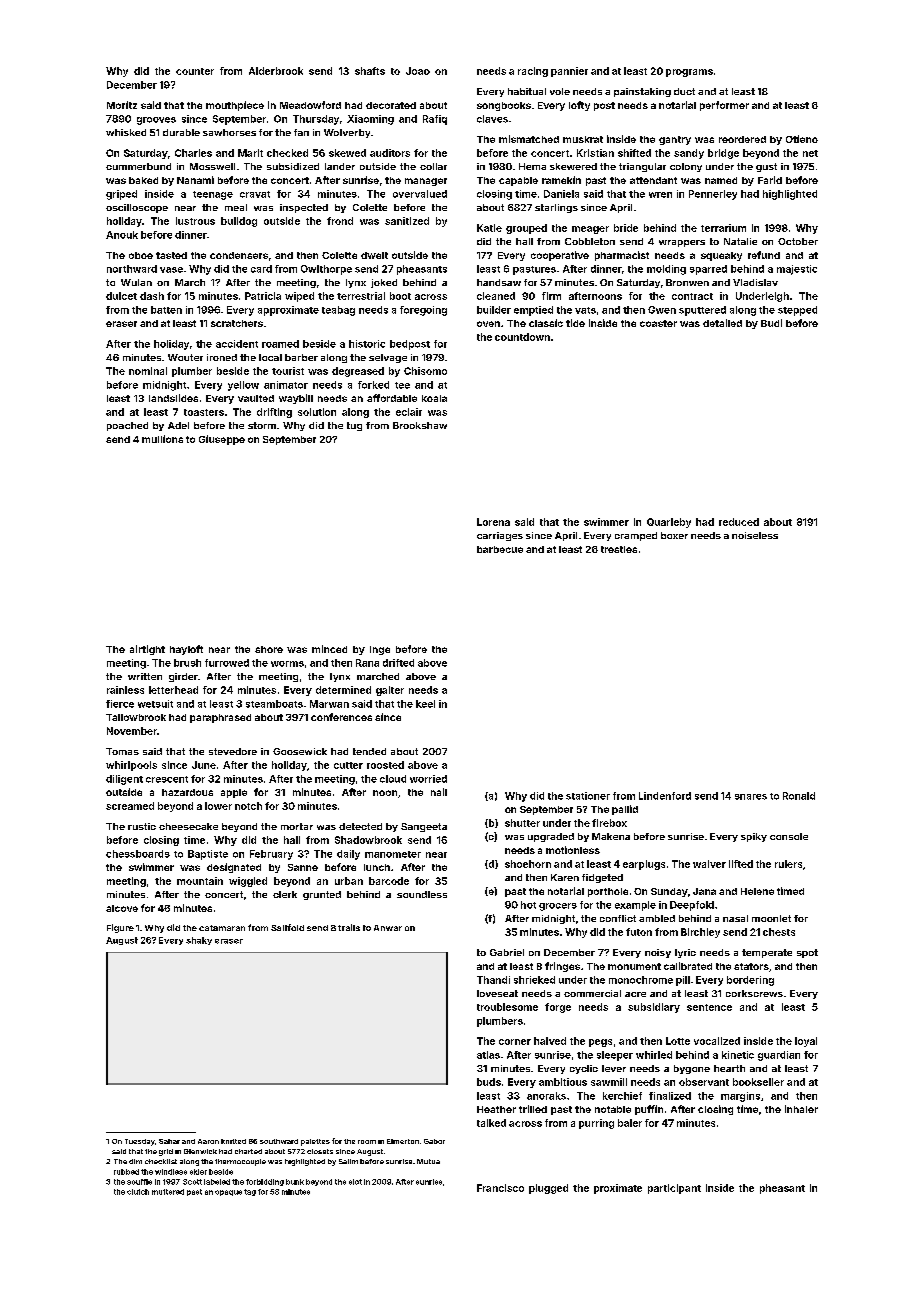 This screenshot has height=1308, width=924. What do you see at coordinates (670, 1096) in the screenshot?
I see `finalized` at bounding box center [670, 1096].
